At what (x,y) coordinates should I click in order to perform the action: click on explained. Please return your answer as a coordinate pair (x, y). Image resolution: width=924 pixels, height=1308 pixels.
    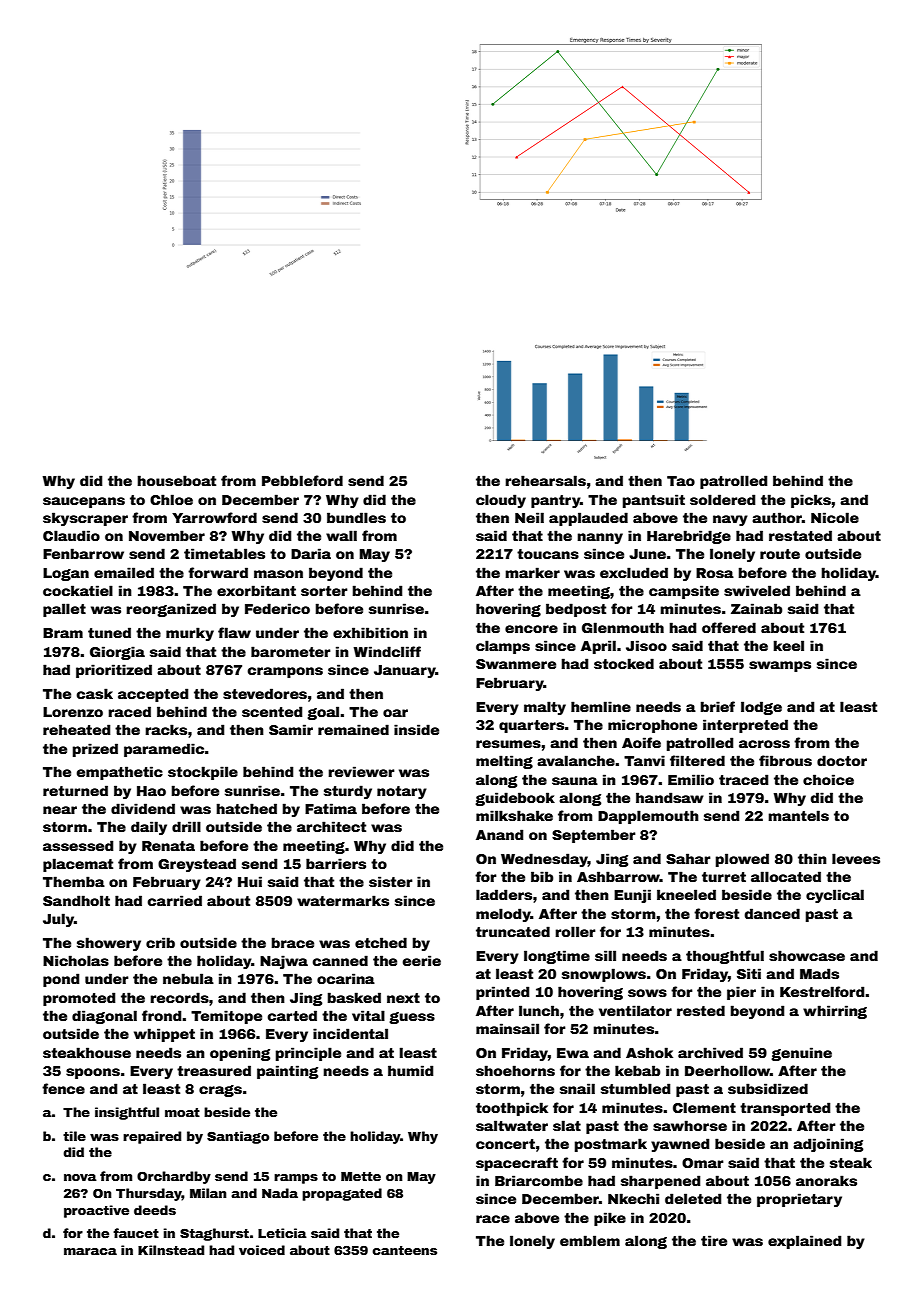
    Looking at the image, I should click on (804, 1242).
